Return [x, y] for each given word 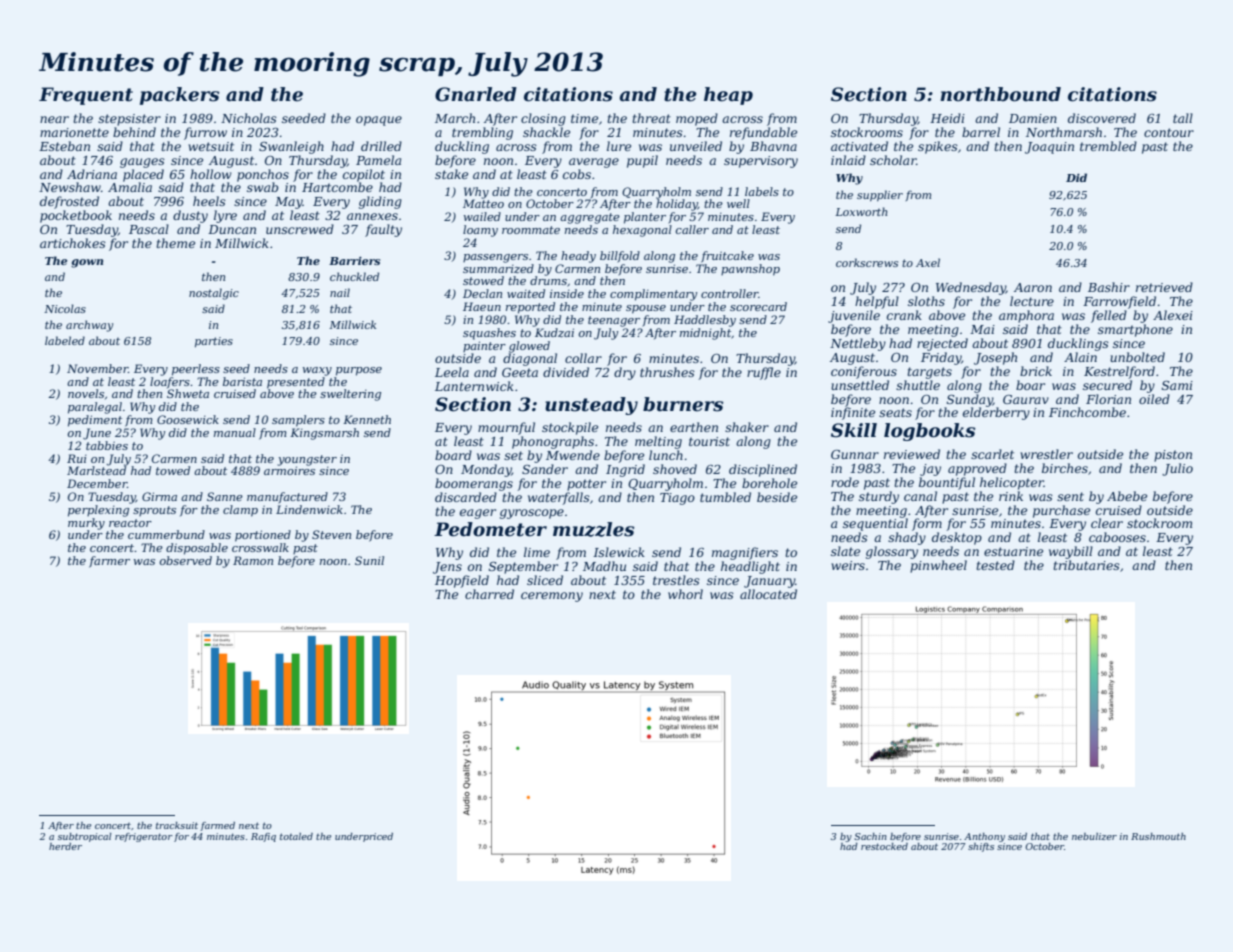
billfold [620, 257]
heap [728, 96]
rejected [942, 344]
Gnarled [476, 94]
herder [65, 846]
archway [89, 326]
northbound [1000, 94]
